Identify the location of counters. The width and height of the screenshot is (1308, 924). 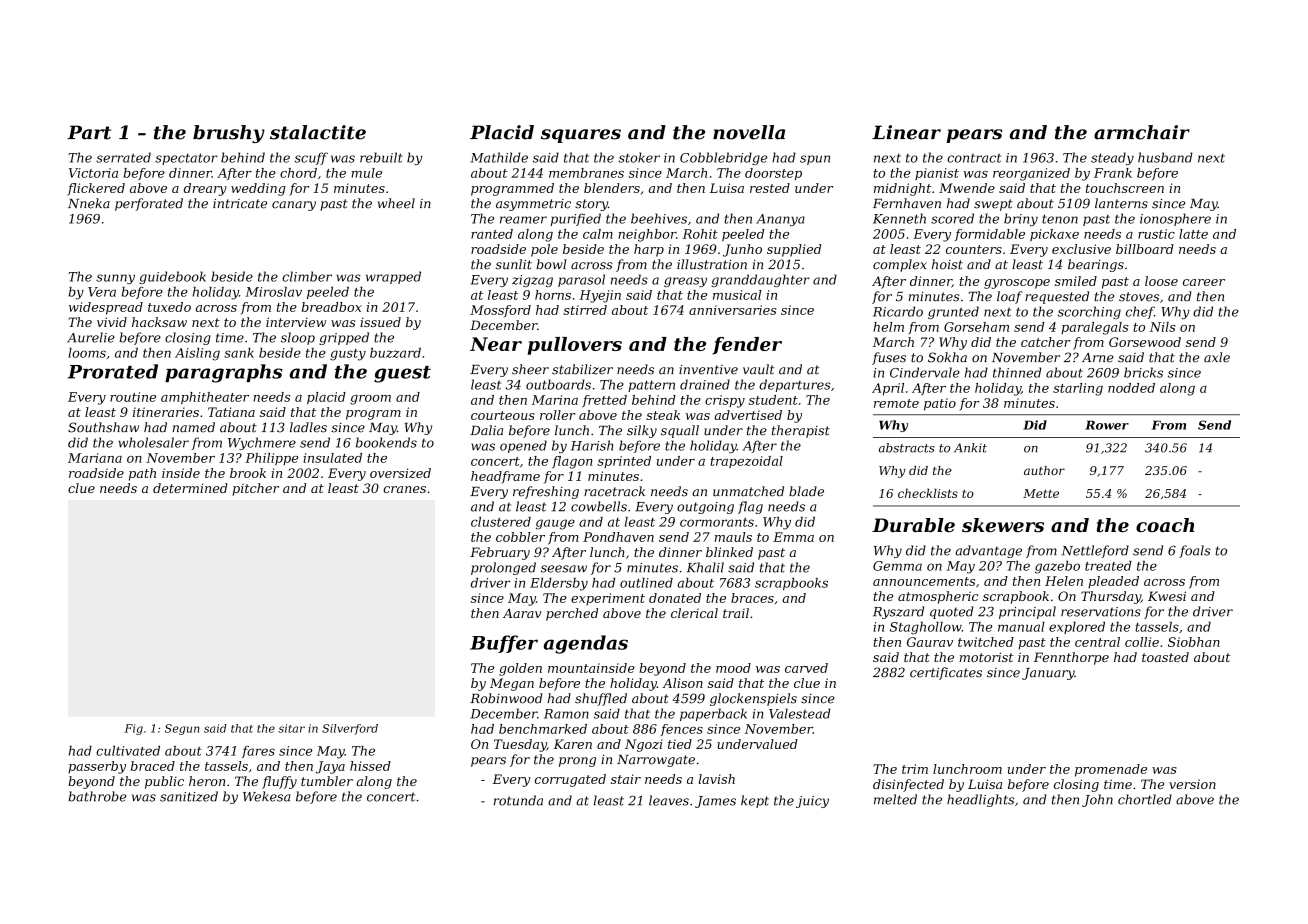
(974, 249).
